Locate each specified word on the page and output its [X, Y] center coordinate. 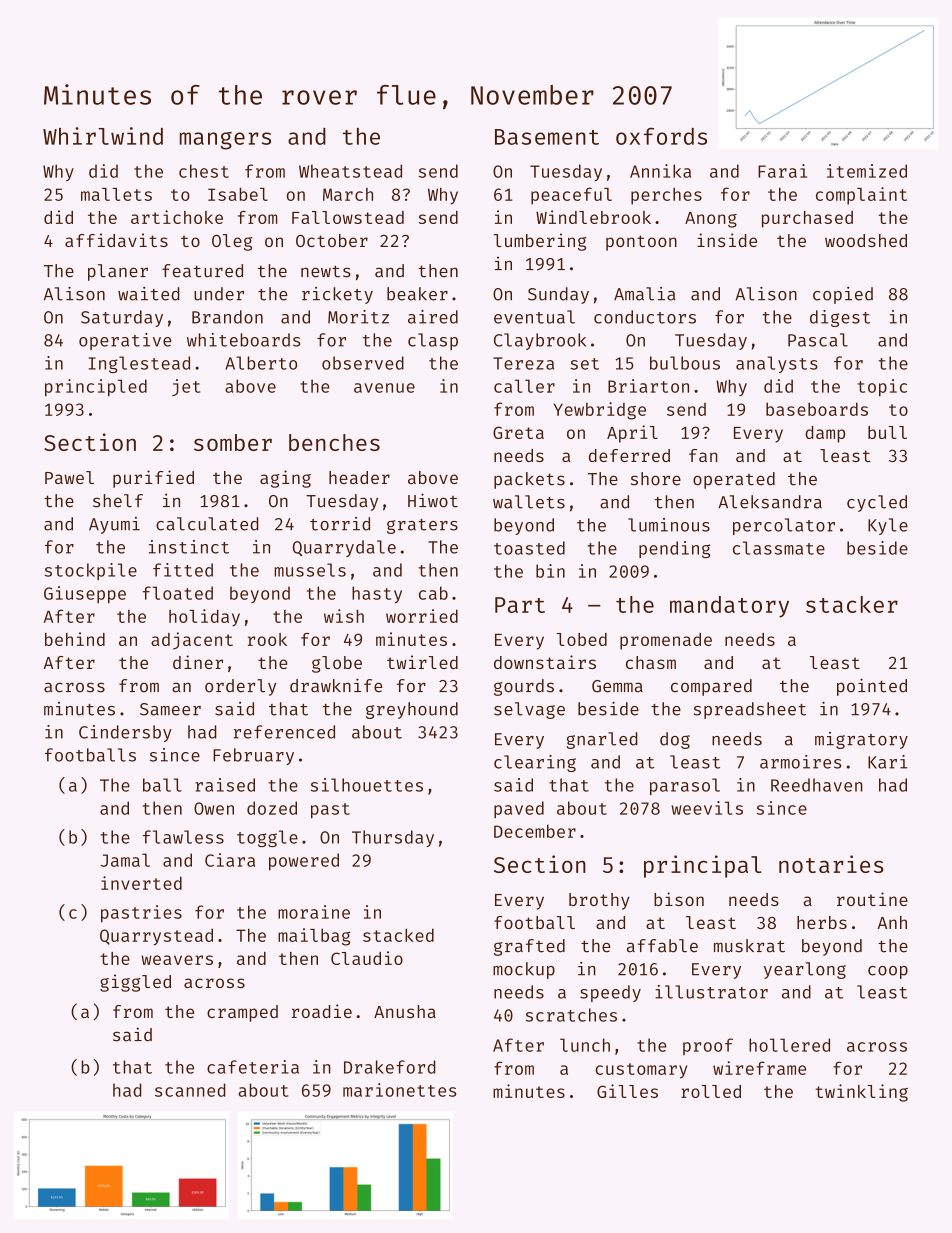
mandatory [729, 607]
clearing [535, 763]
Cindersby [125, 733]
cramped [242, 1013]
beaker [417, 294]
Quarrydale [344, 548]
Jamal [125, 860]
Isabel [238, 194]
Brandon [227, 317]
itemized [867, 171]
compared [711, 687]
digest [840, 318]
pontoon [641, 243]
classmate [779, 548]
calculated [207, 524]
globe [337, 664]
